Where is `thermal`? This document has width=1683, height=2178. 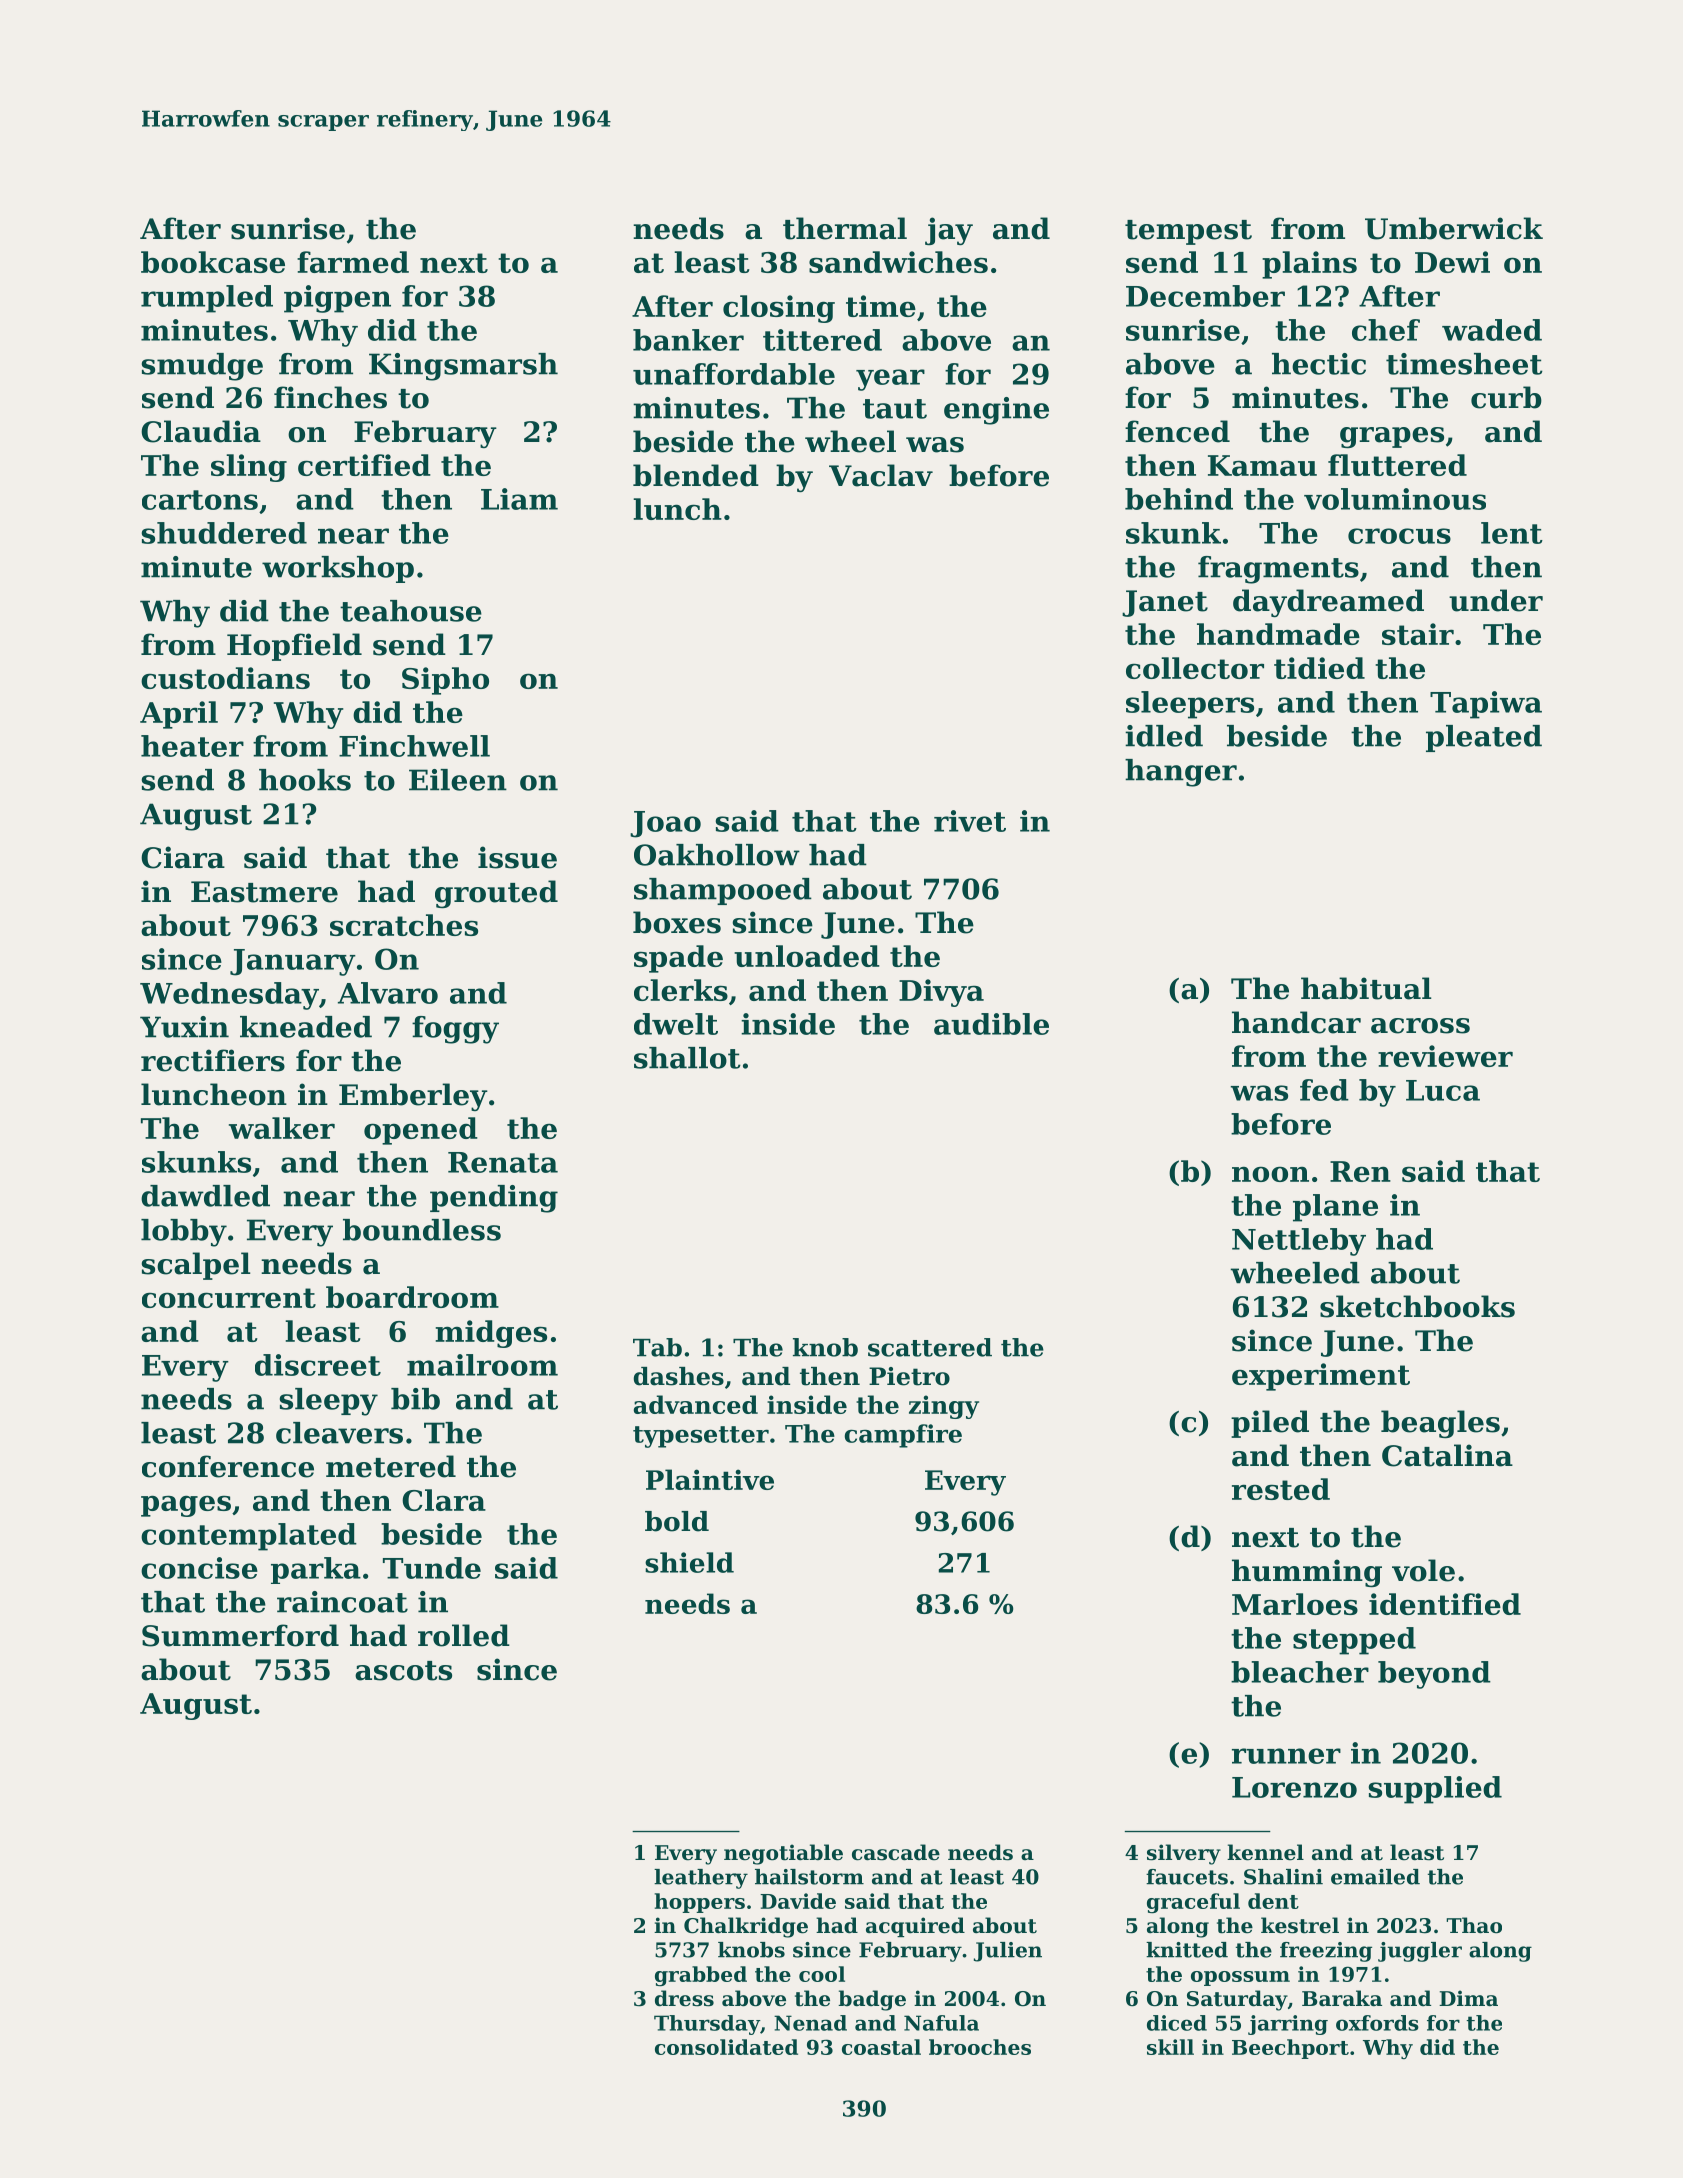
thermal is located at coordinates (845, 228).
